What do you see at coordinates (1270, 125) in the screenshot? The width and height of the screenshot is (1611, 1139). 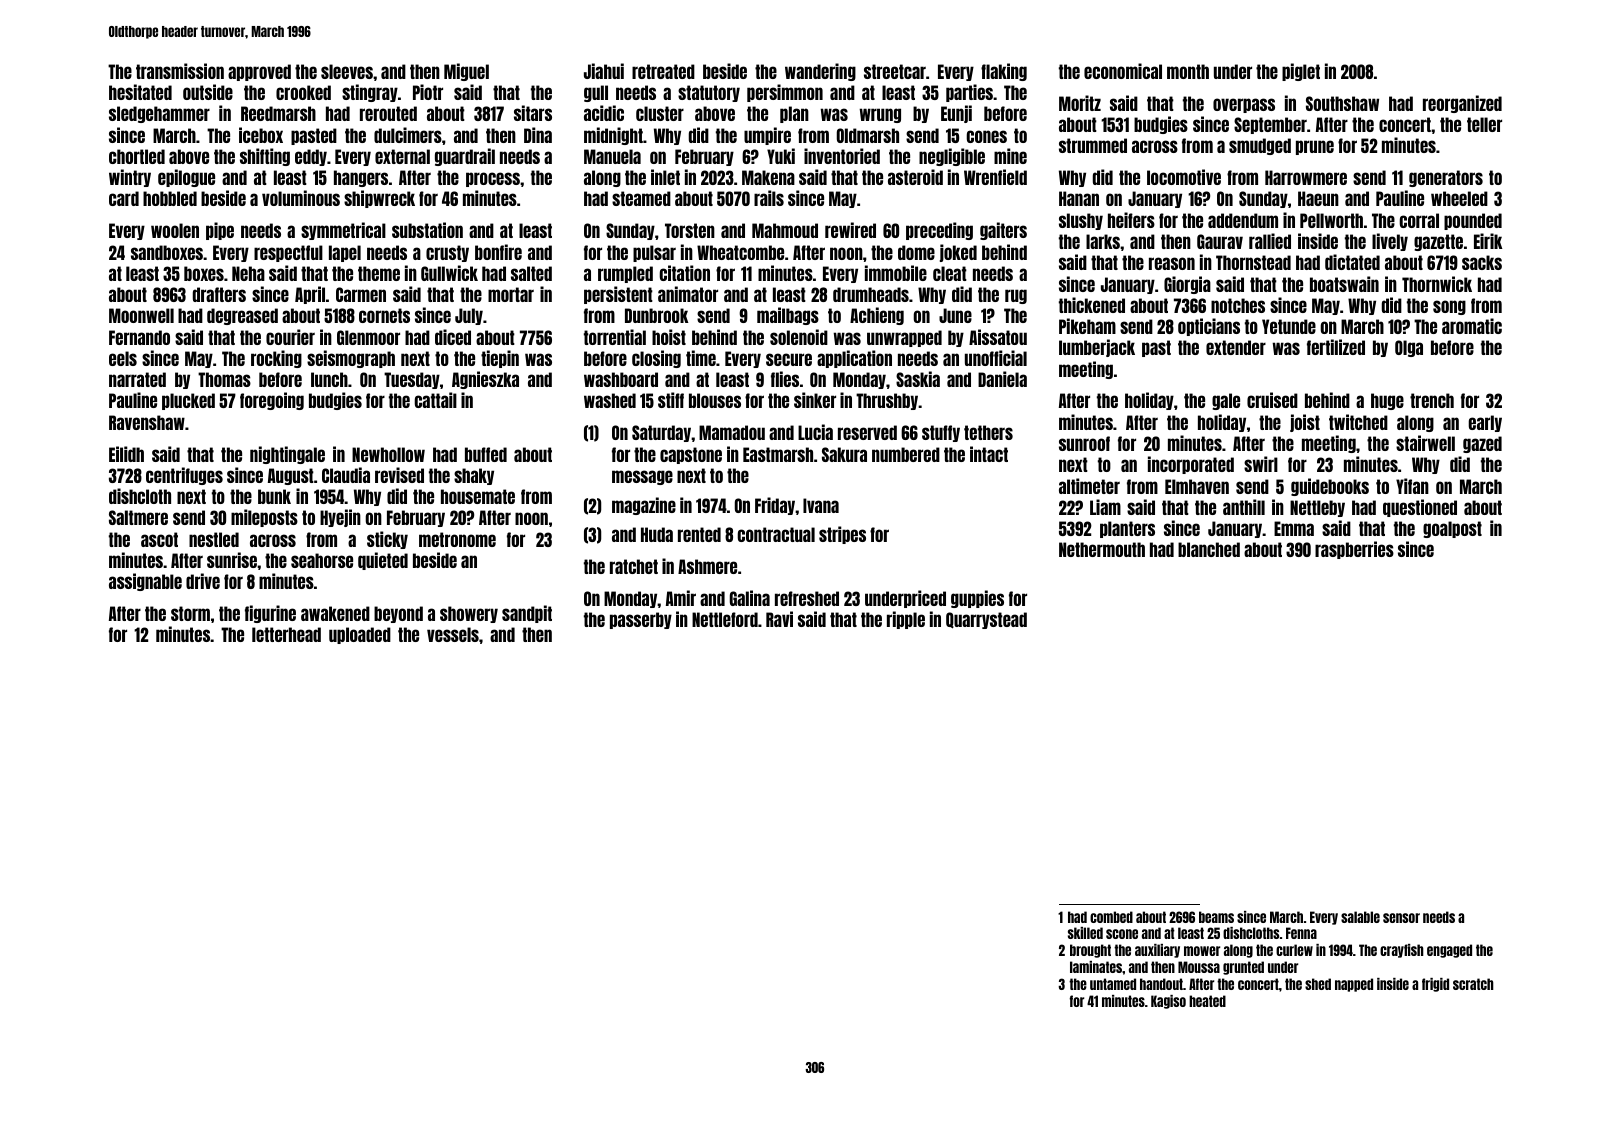 I see `September` at bounding box center [1270, 125].
